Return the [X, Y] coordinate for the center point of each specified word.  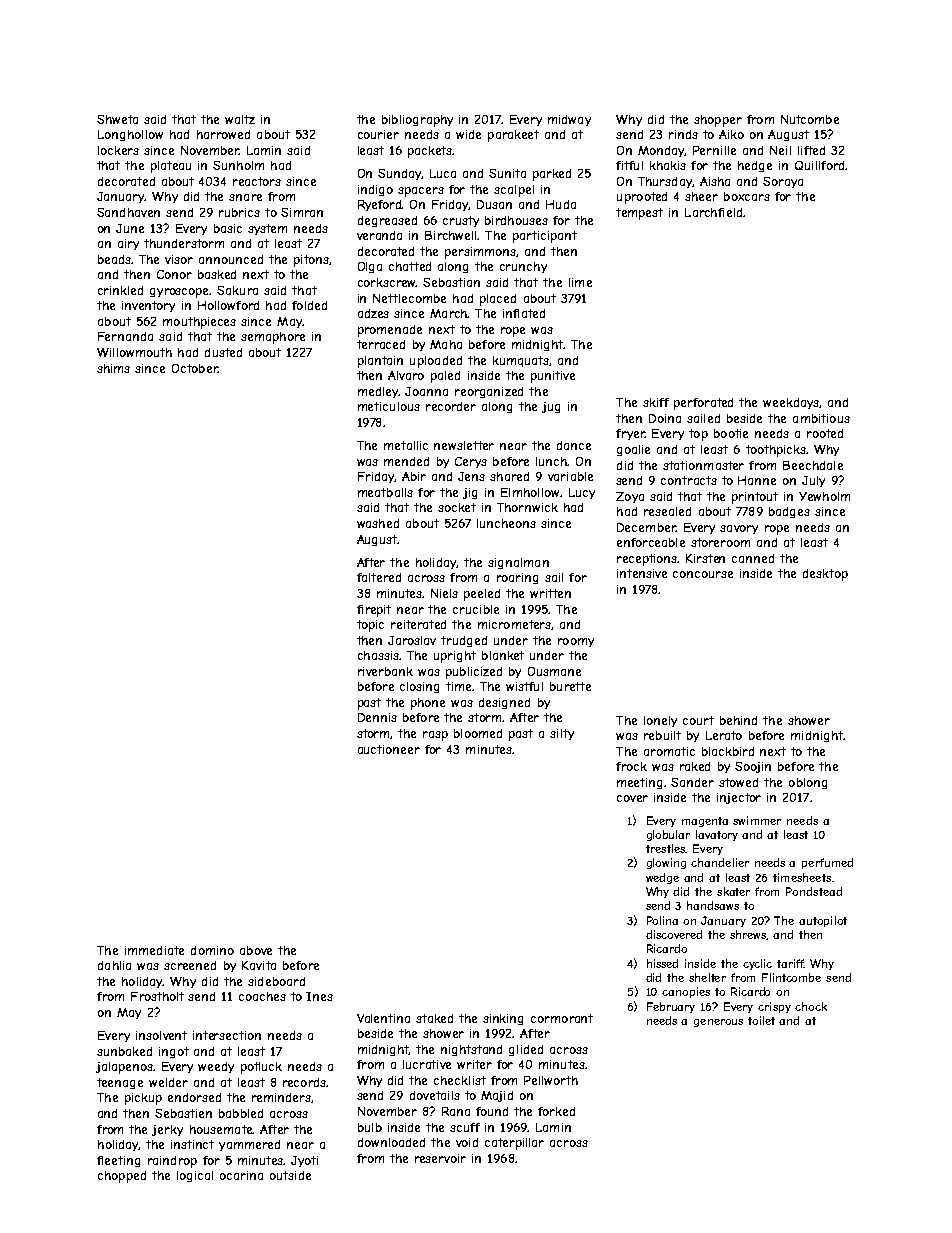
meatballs [385, 492]
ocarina [241, 1175]
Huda [561, 204]
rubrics [239, 212]
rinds [683, 134]
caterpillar [514, 1144]
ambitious [821, 418]
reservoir [440, 1158]
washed [378, 523]
